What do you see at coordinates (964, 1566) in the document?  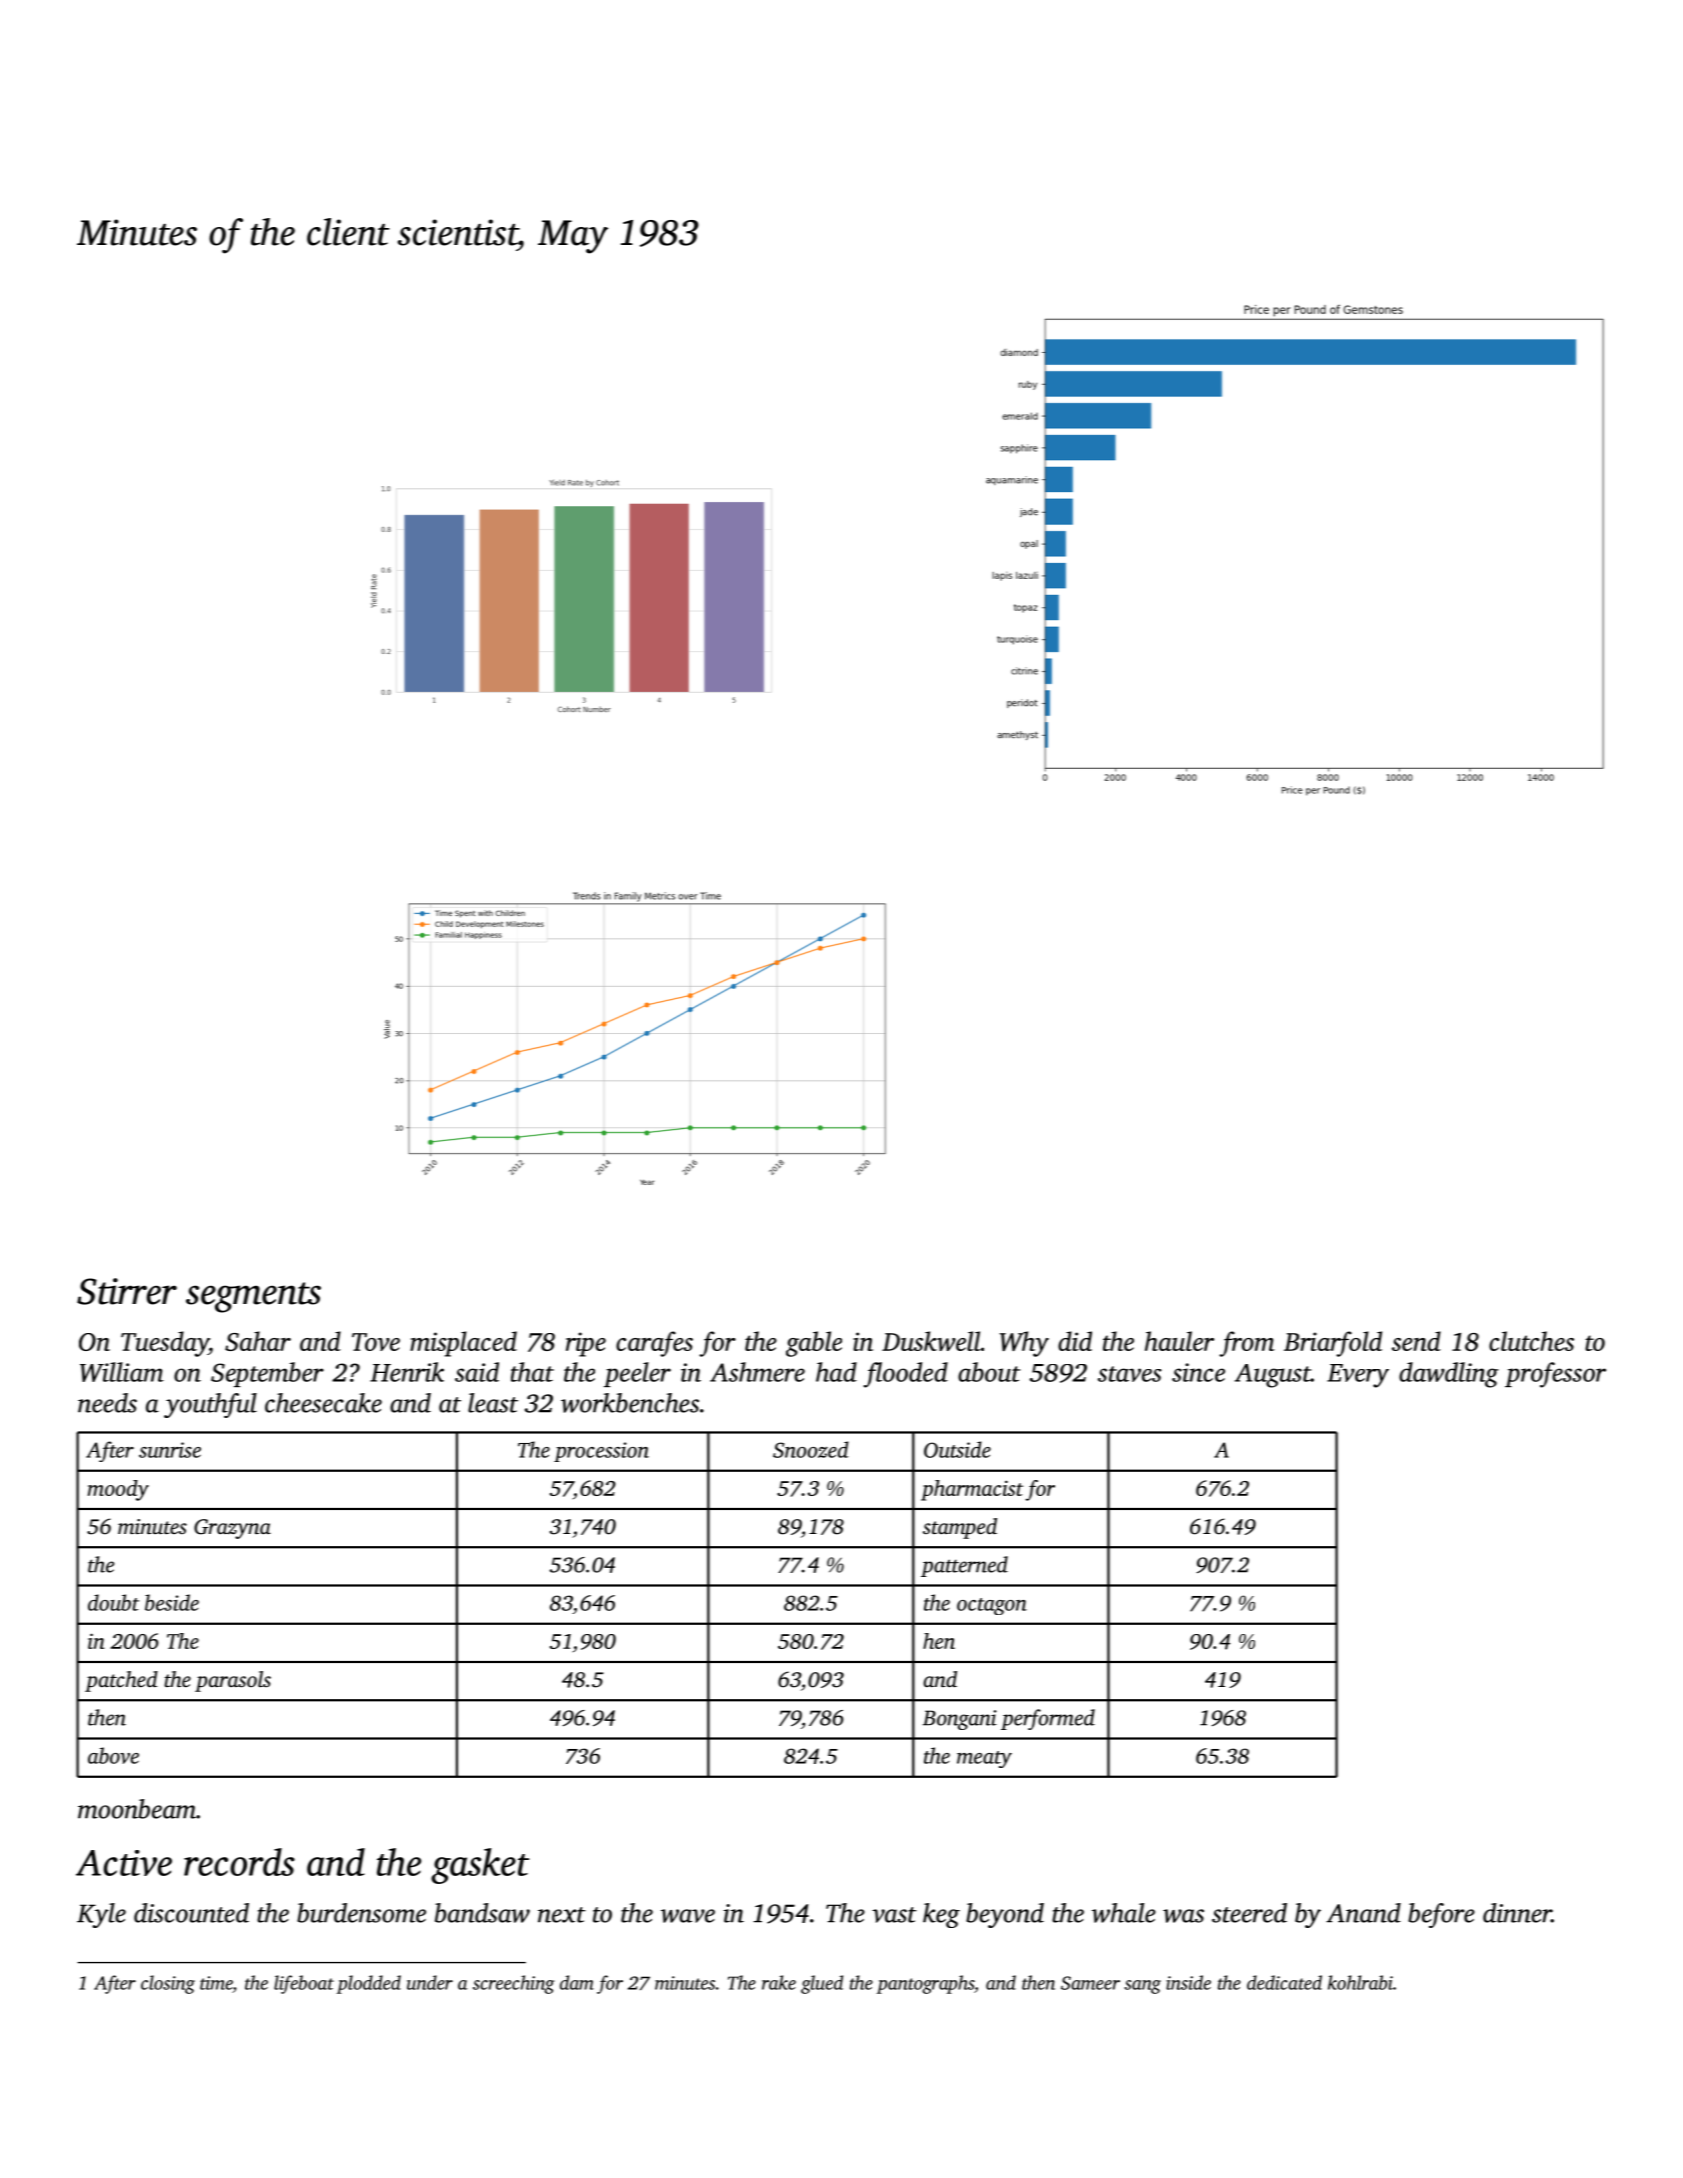 I see `patterned` at bounding box center [964, 1566].
